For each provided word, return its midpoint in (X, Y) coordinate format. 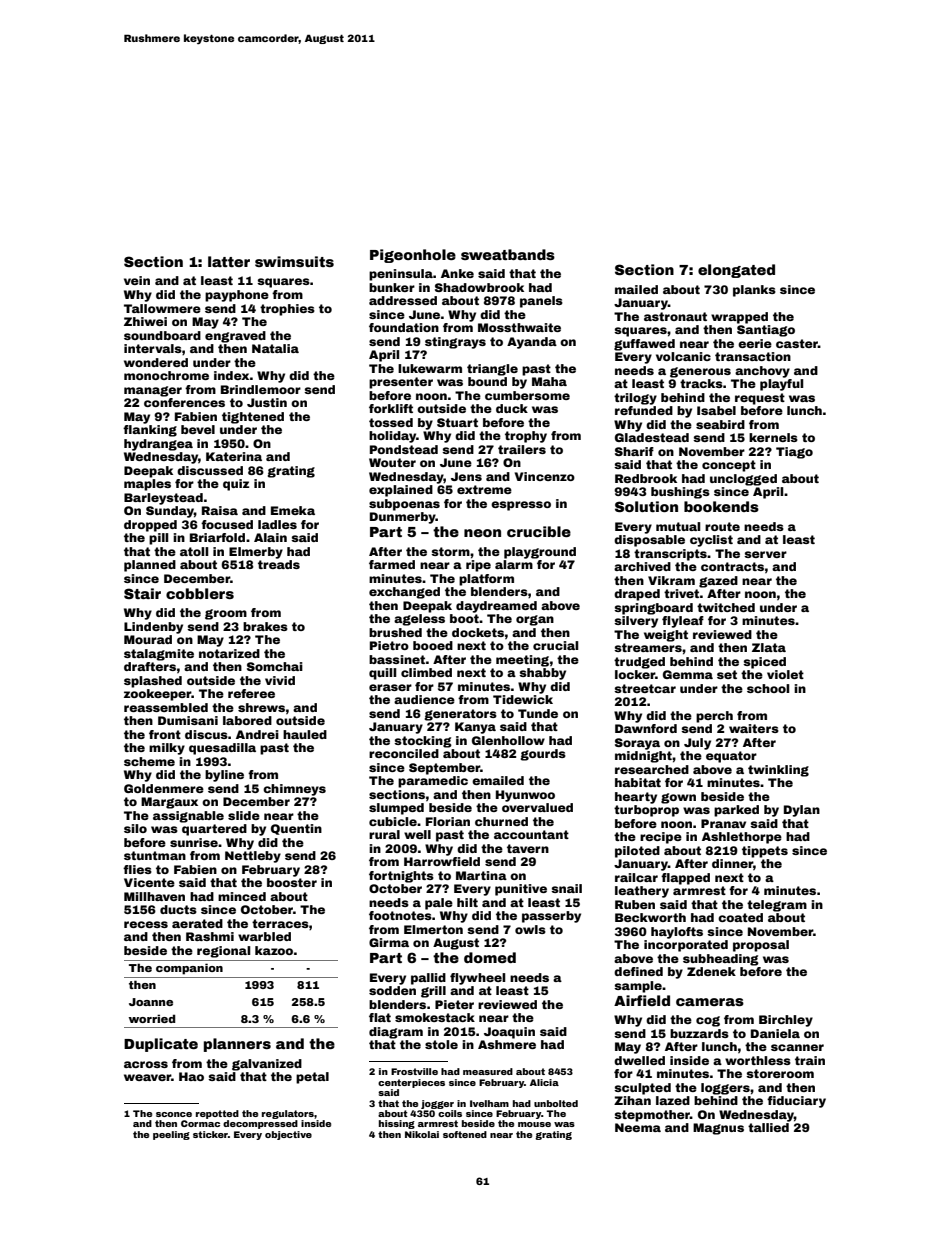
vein (137, 280)
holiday (392, 437)
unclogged (743, 480)
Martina (481, 875)
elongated (736, 271)
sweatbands (508, 254)
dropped (150, 526)
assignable (188, 817)
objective (288, 1135)
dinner (732, 863)
